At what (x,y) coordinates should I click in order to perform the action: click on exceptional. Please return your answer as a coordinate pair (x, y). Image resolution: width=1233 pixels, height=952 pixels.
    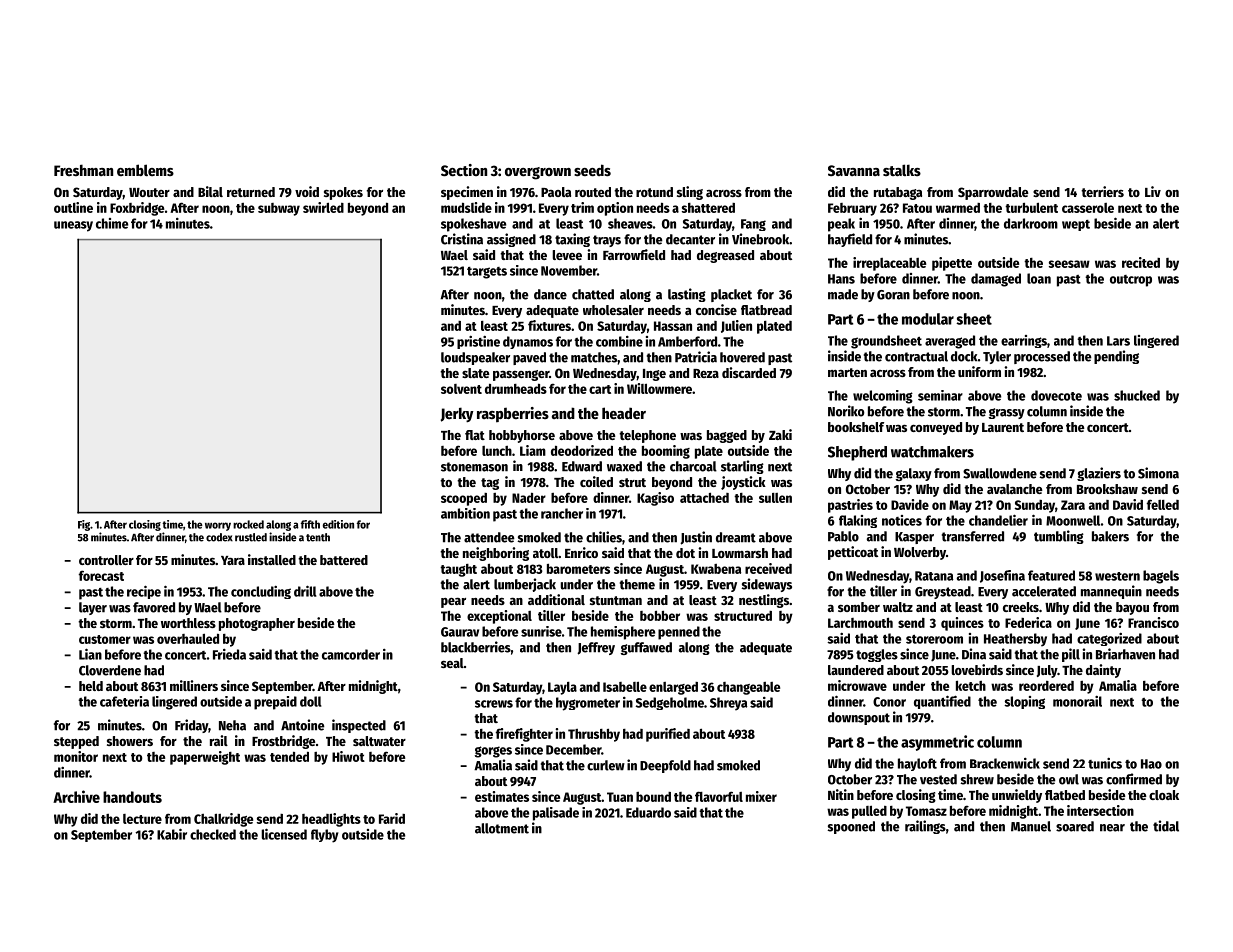
    Looking at the image, I should click on (499, 617).
